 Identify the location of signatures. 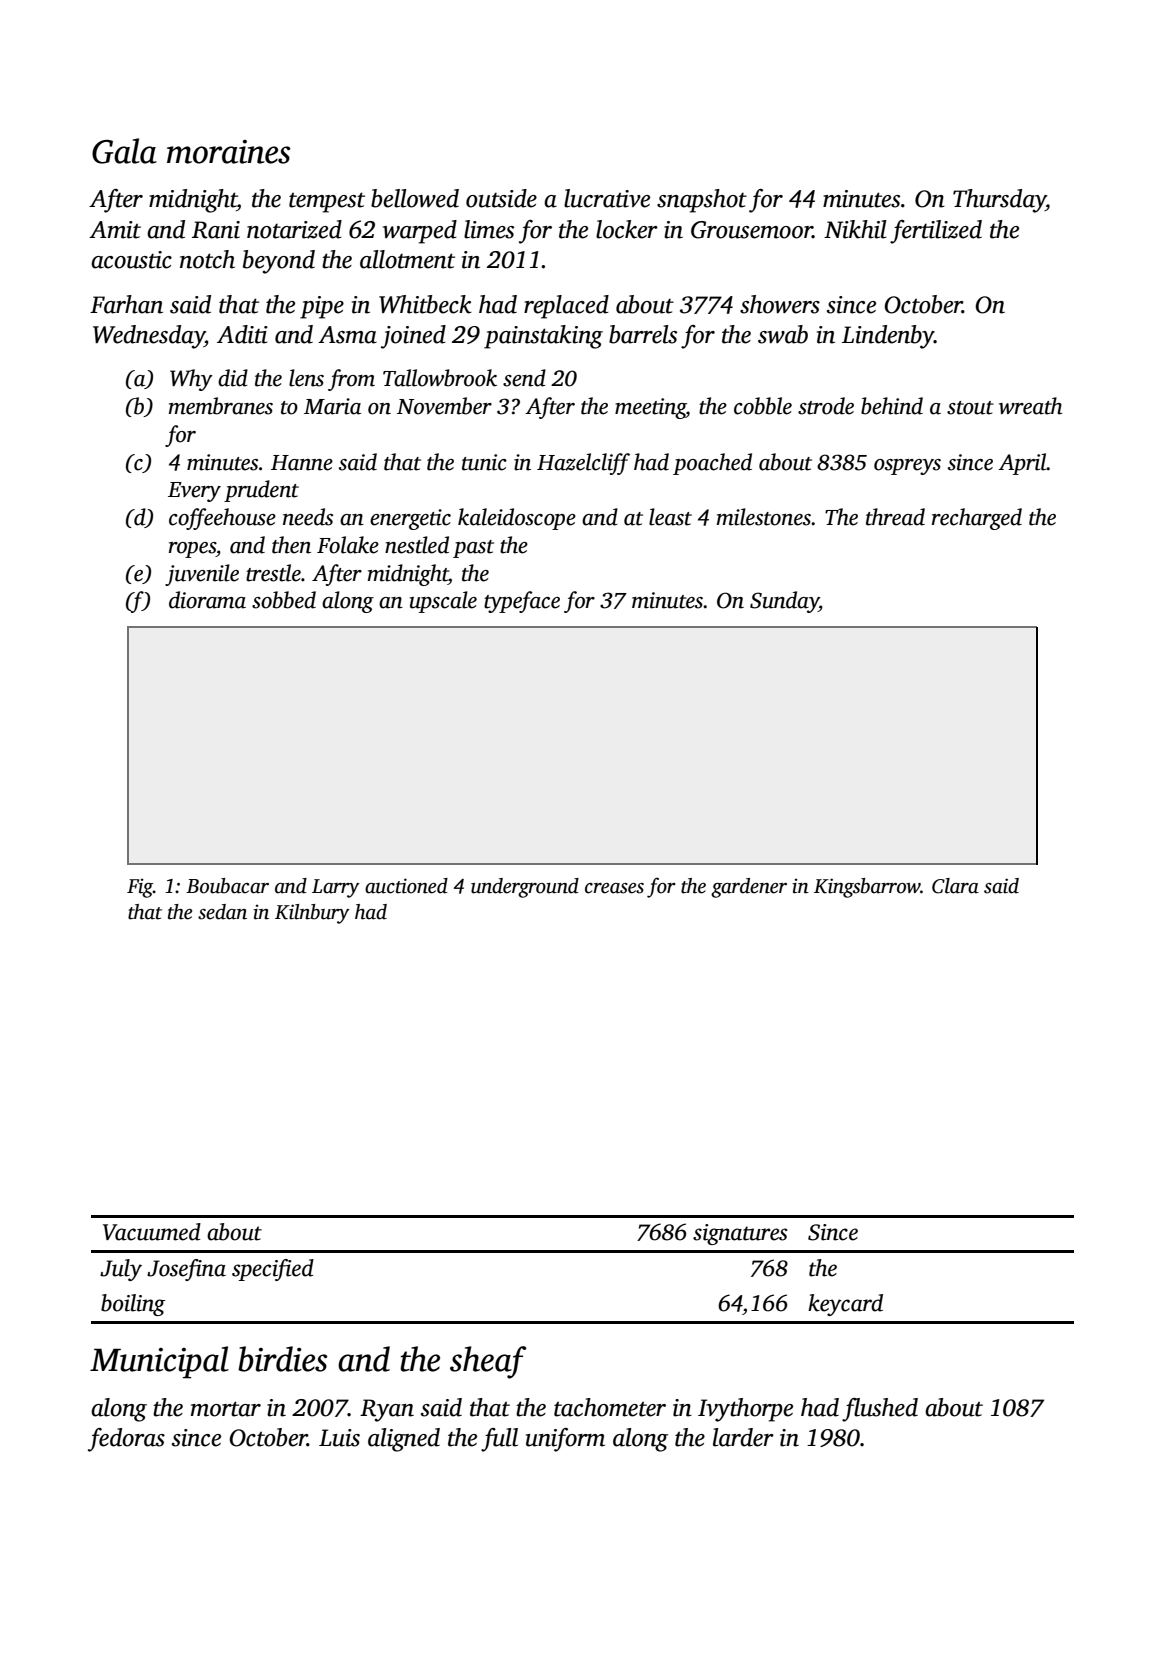
(740, 1234).
